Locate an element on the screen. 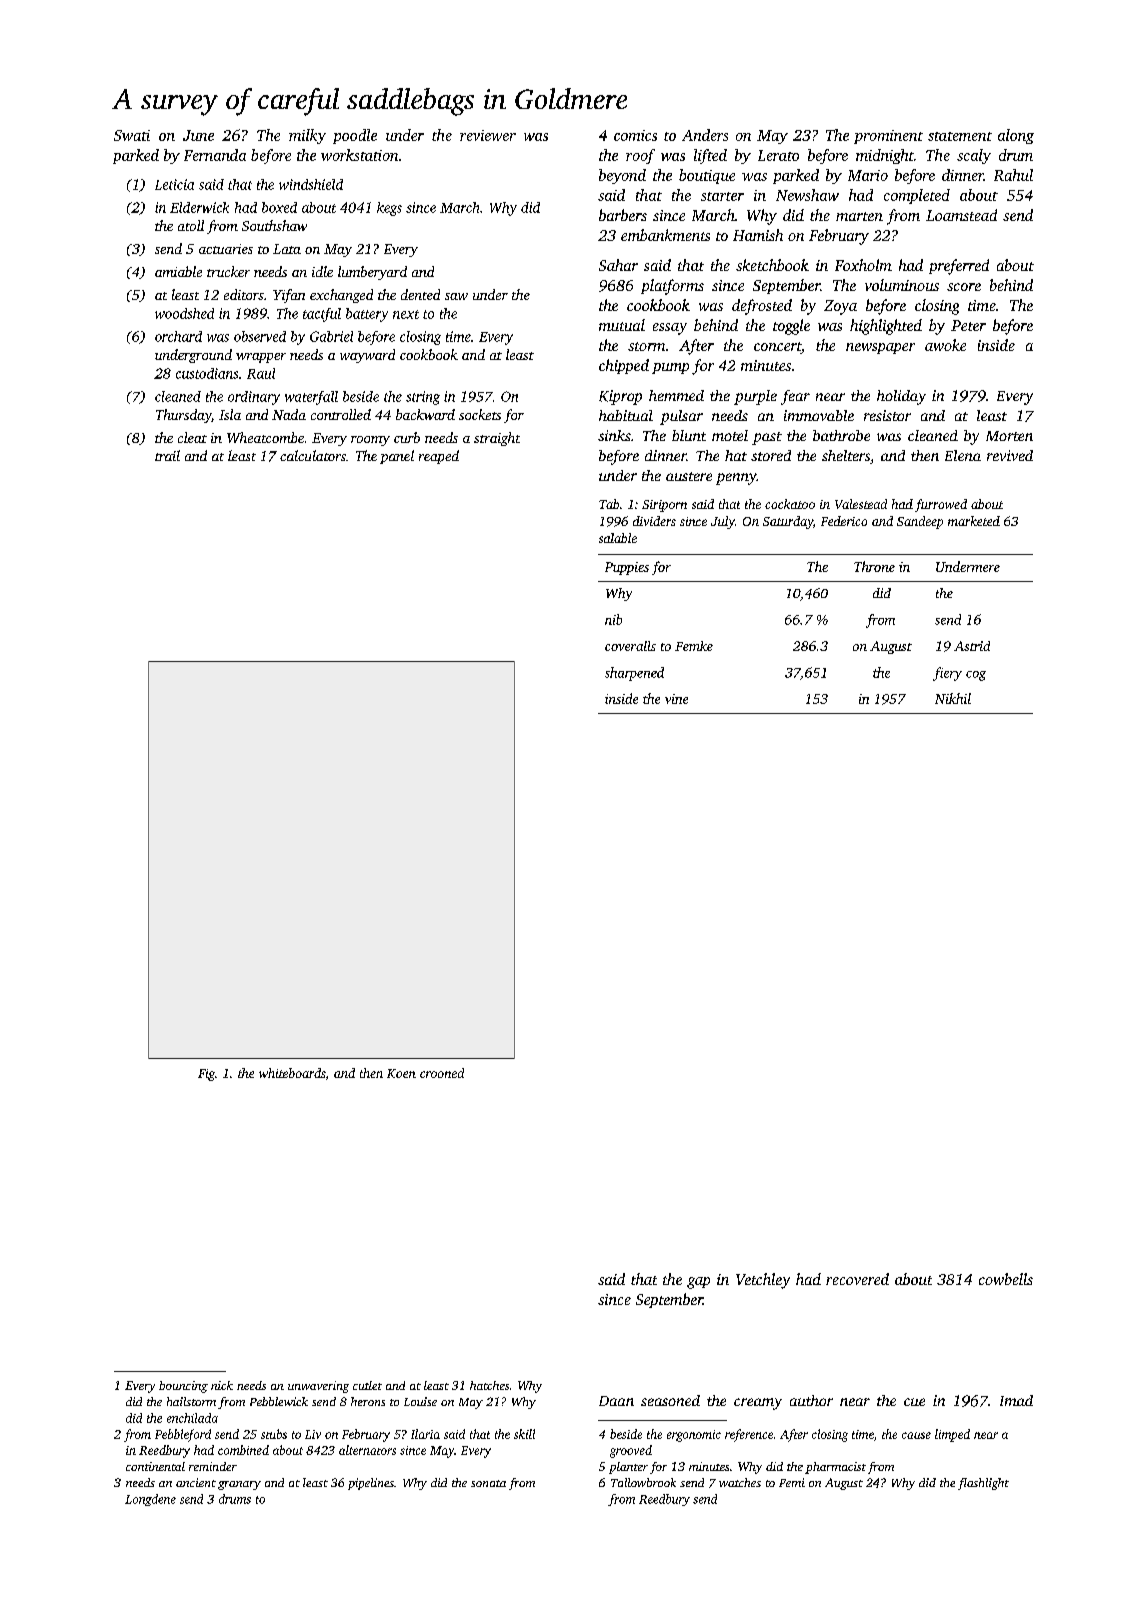 The width and height of the screenshot is (1147, 1622). midnight is located at coordinates (885, 156).
